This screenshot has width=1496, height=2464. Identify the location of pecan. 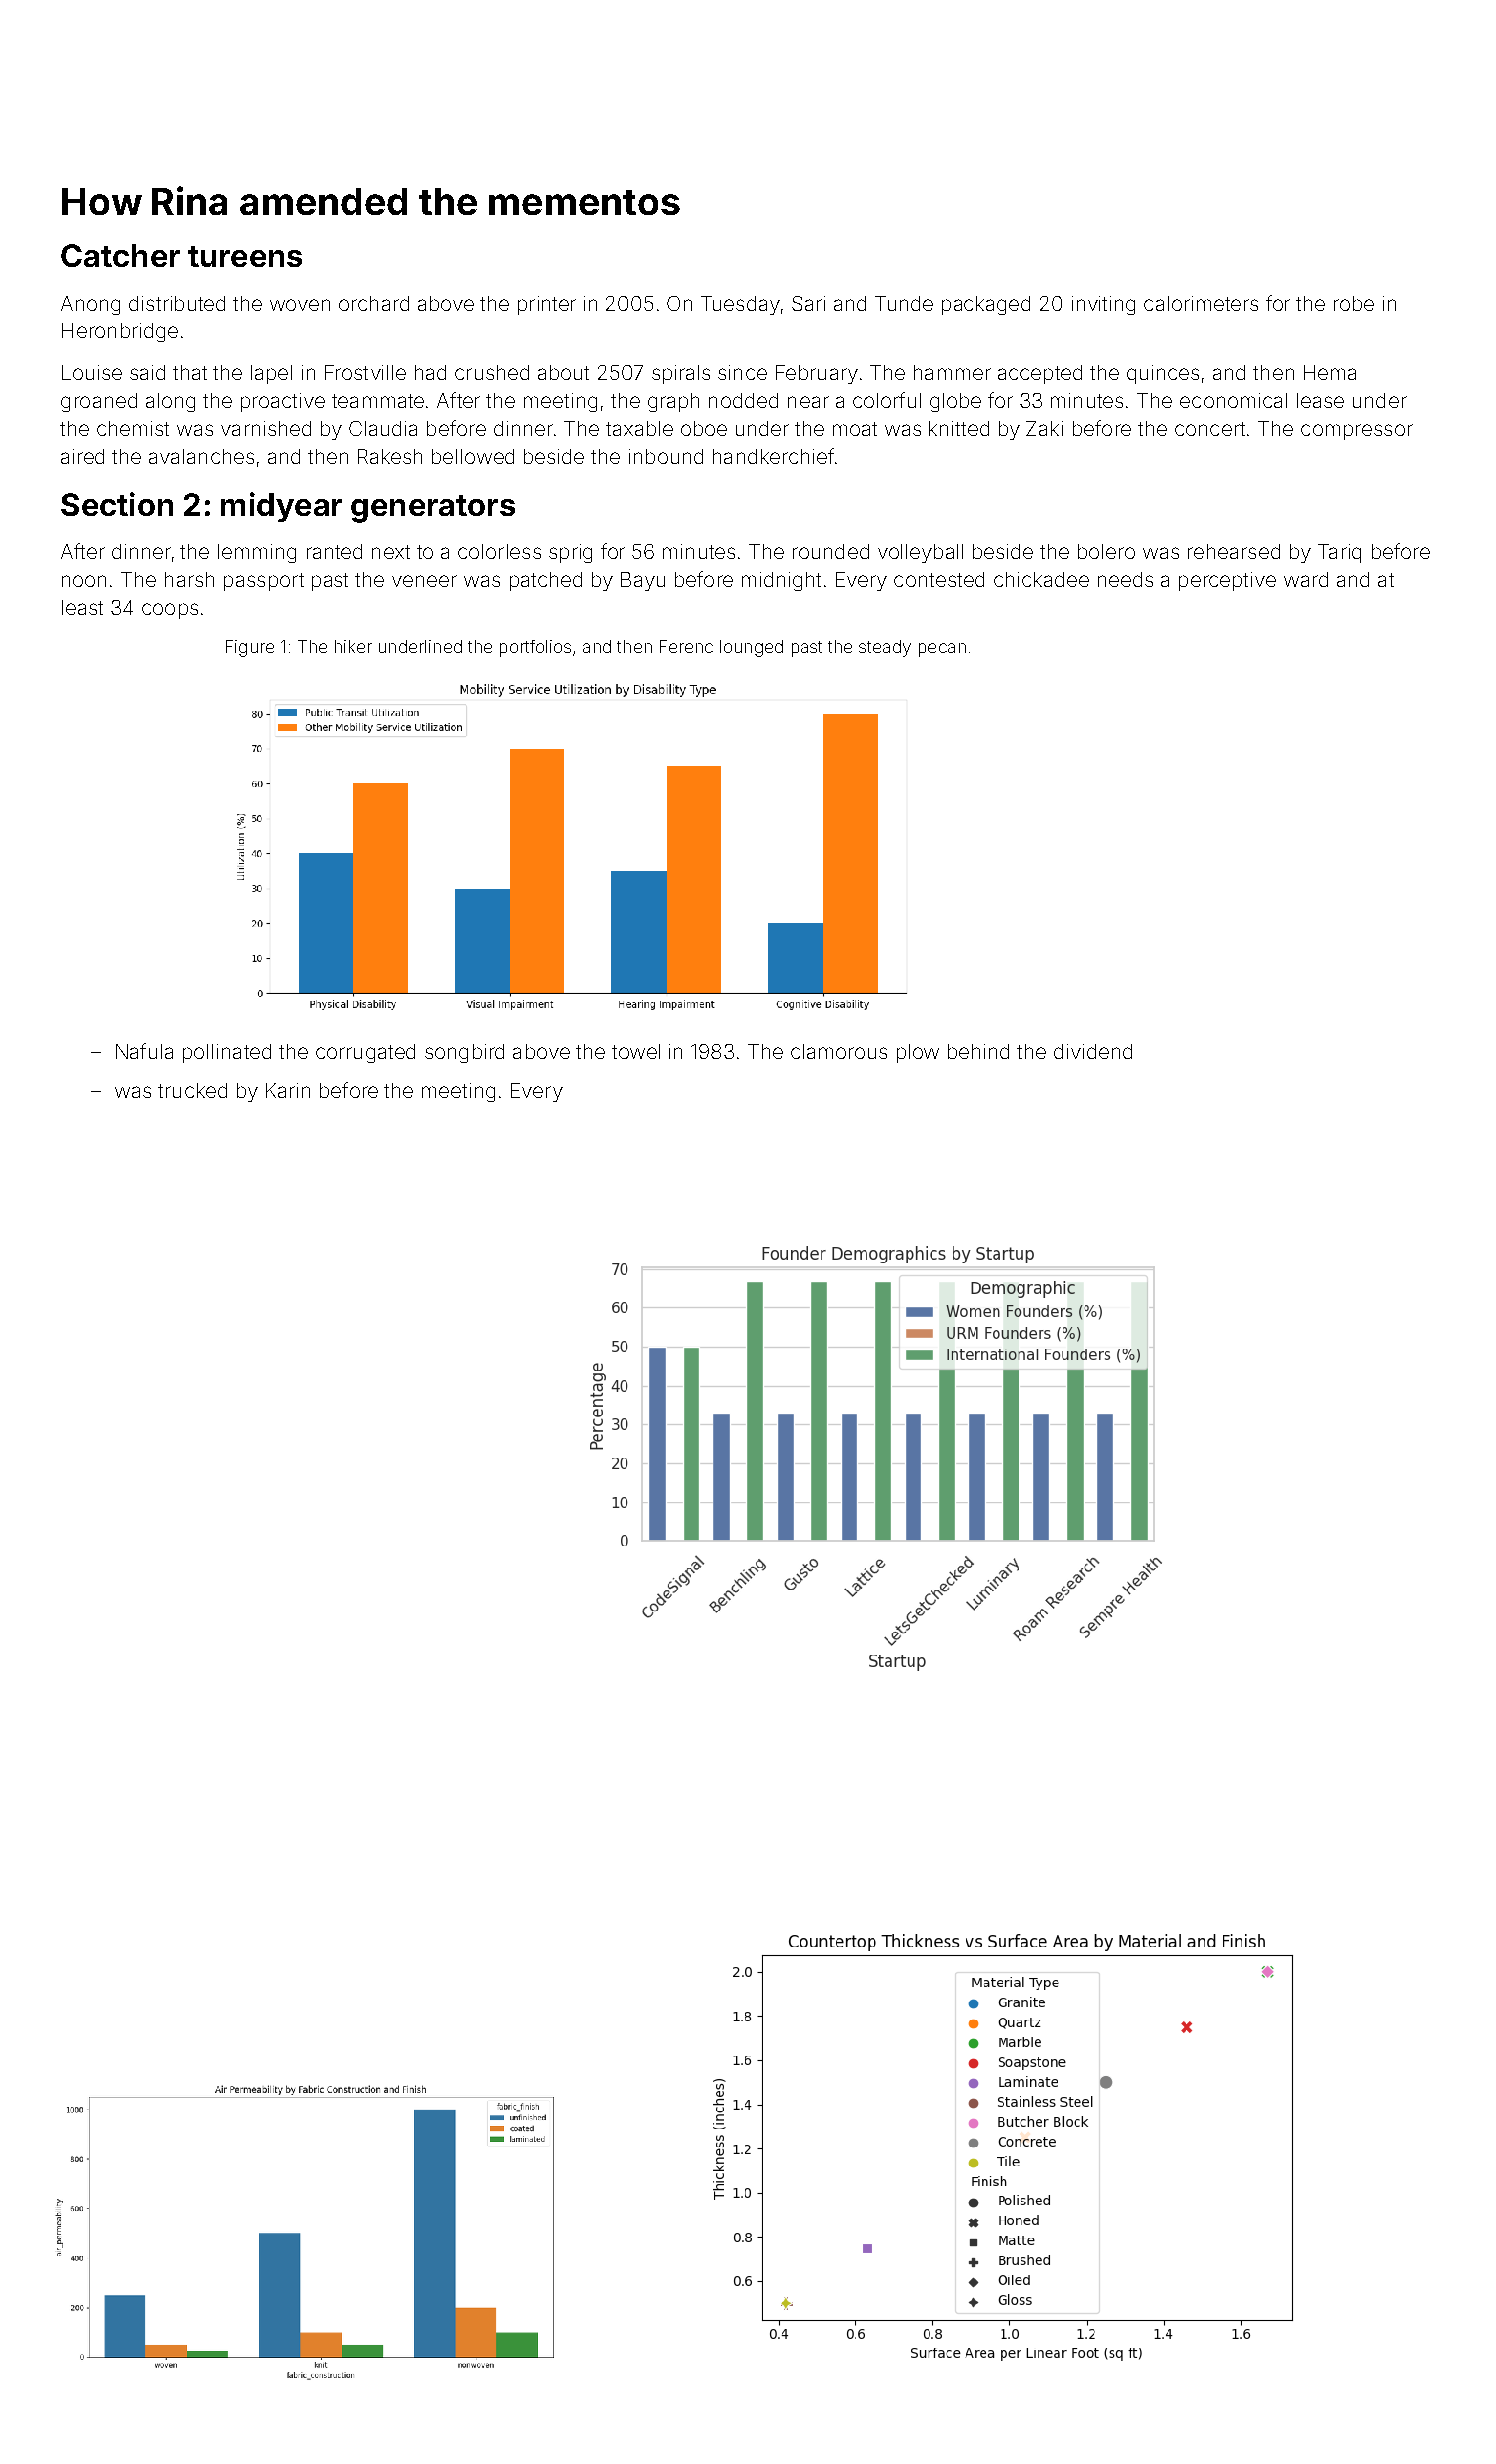
(942, 650).
